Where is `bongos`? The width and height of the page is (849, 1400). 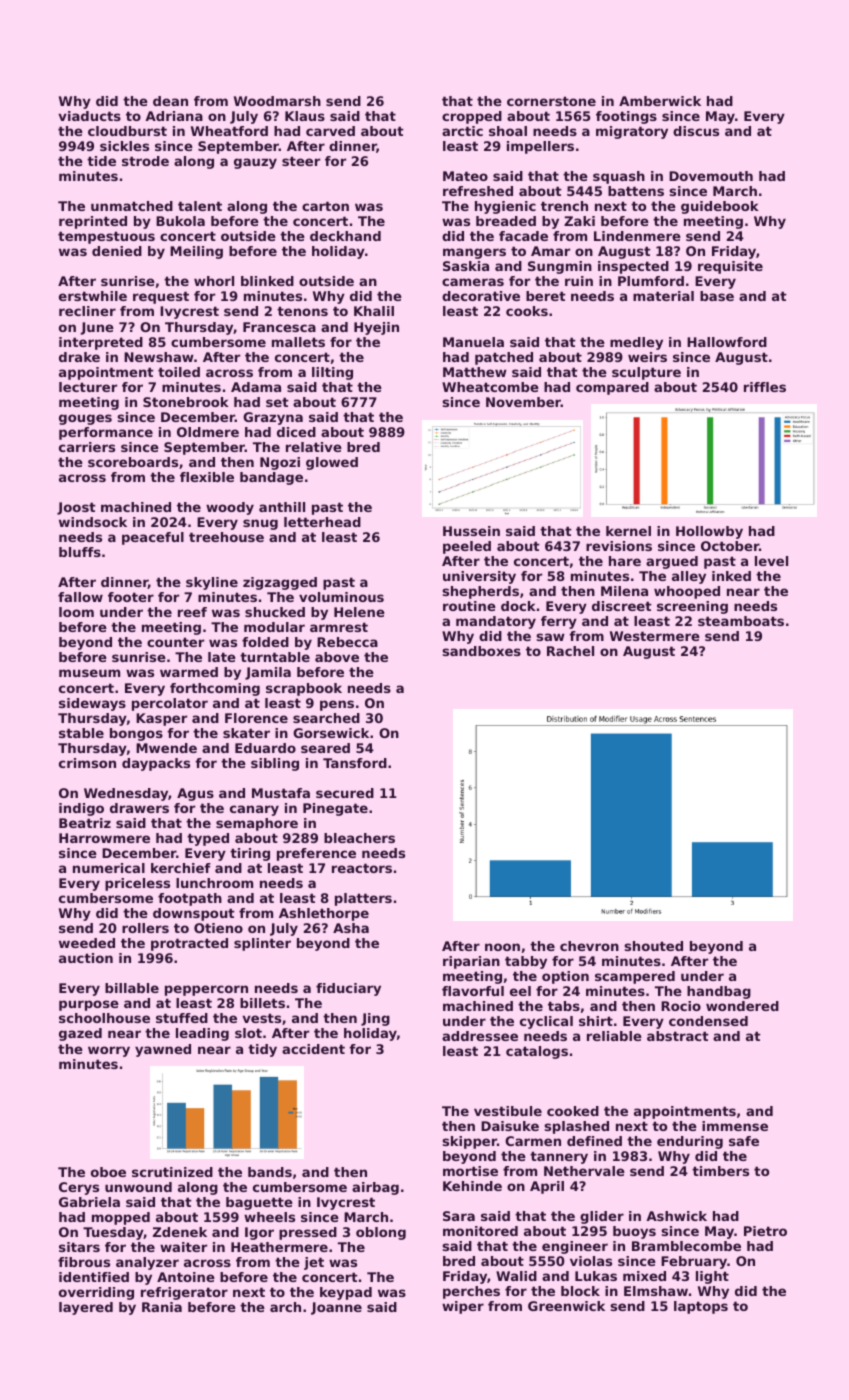
bongos is located at coordinates (136, 734).
